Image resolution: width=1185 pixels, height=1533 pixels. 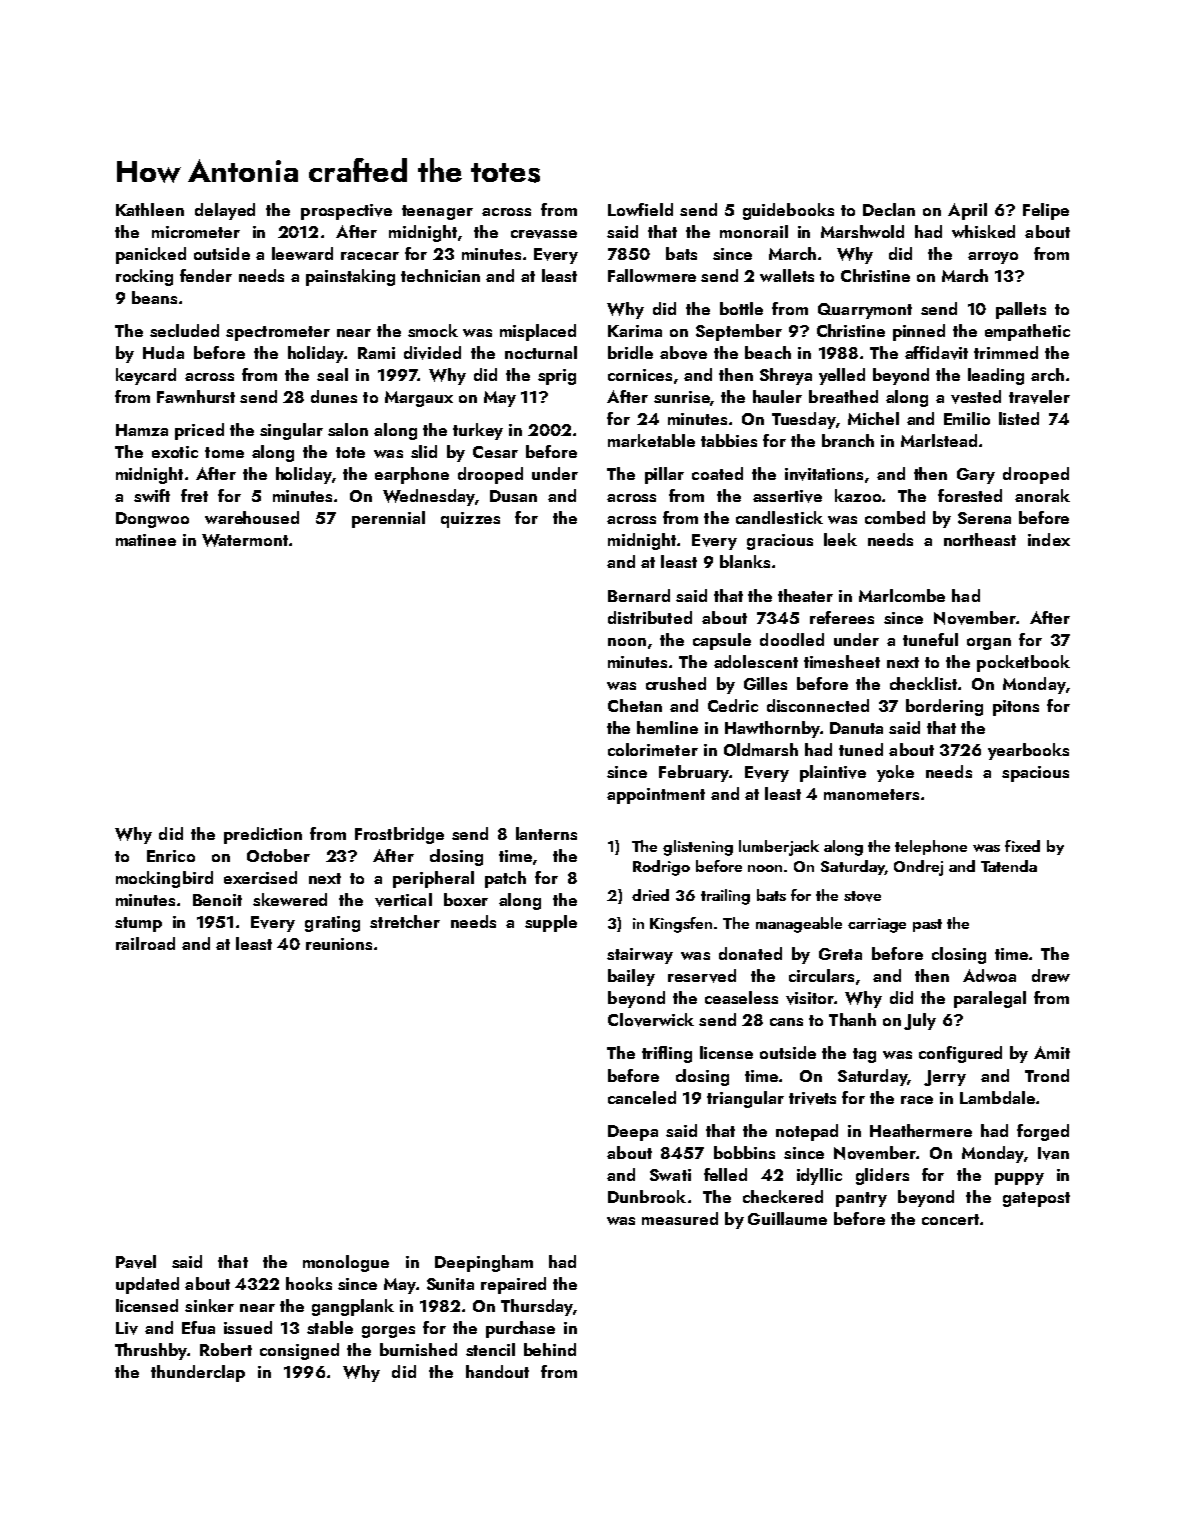 I want to click on measured, so click(x=680, y=1218).
